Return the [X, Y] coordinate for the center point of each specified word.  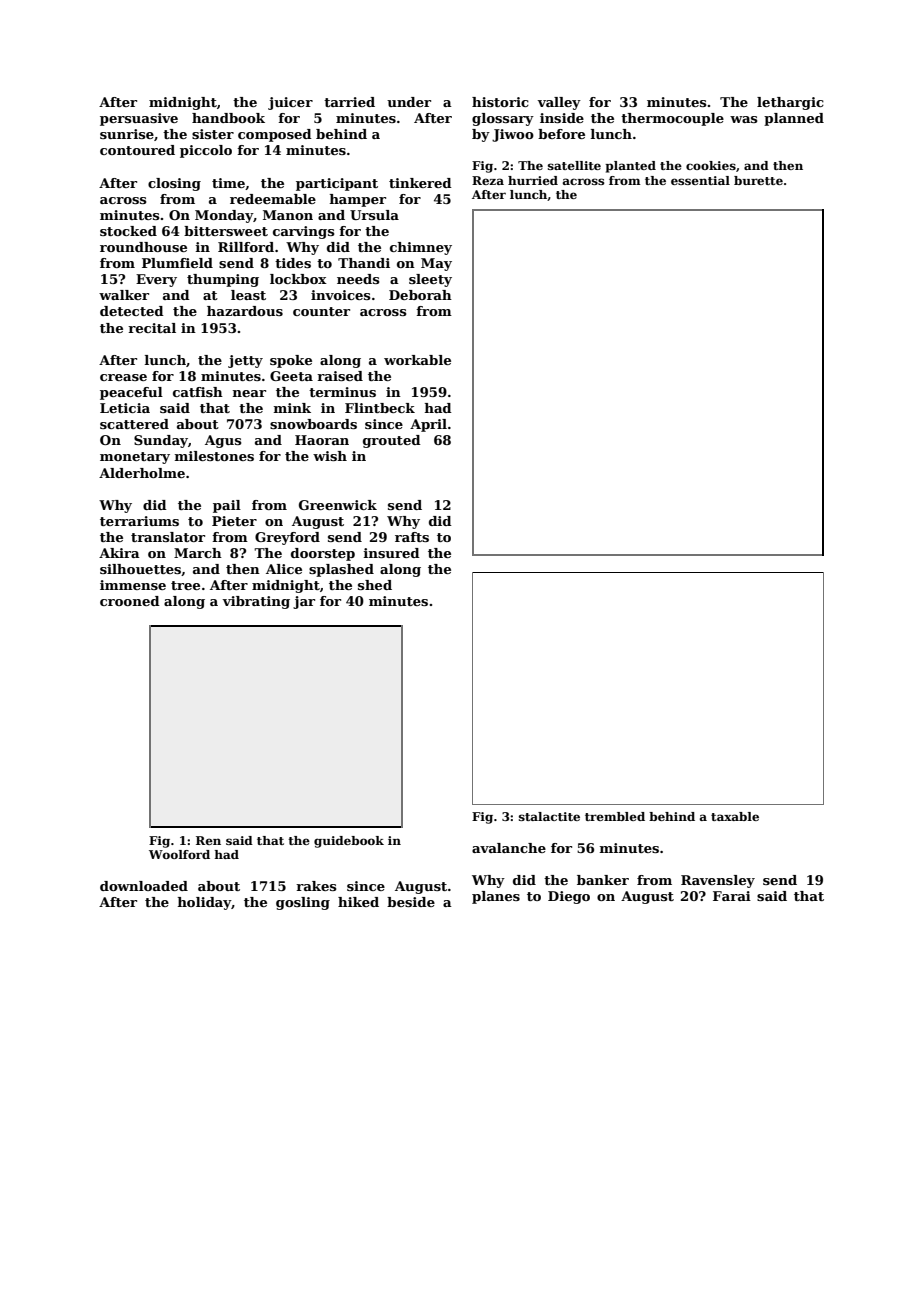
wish [330, 456]
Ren [208, 840]
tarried [349, 102]
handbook [228, 118]
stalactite [549, 816]
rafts [412, 537]
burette [758, 180]
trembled [615, 816]
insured [392, 553]
